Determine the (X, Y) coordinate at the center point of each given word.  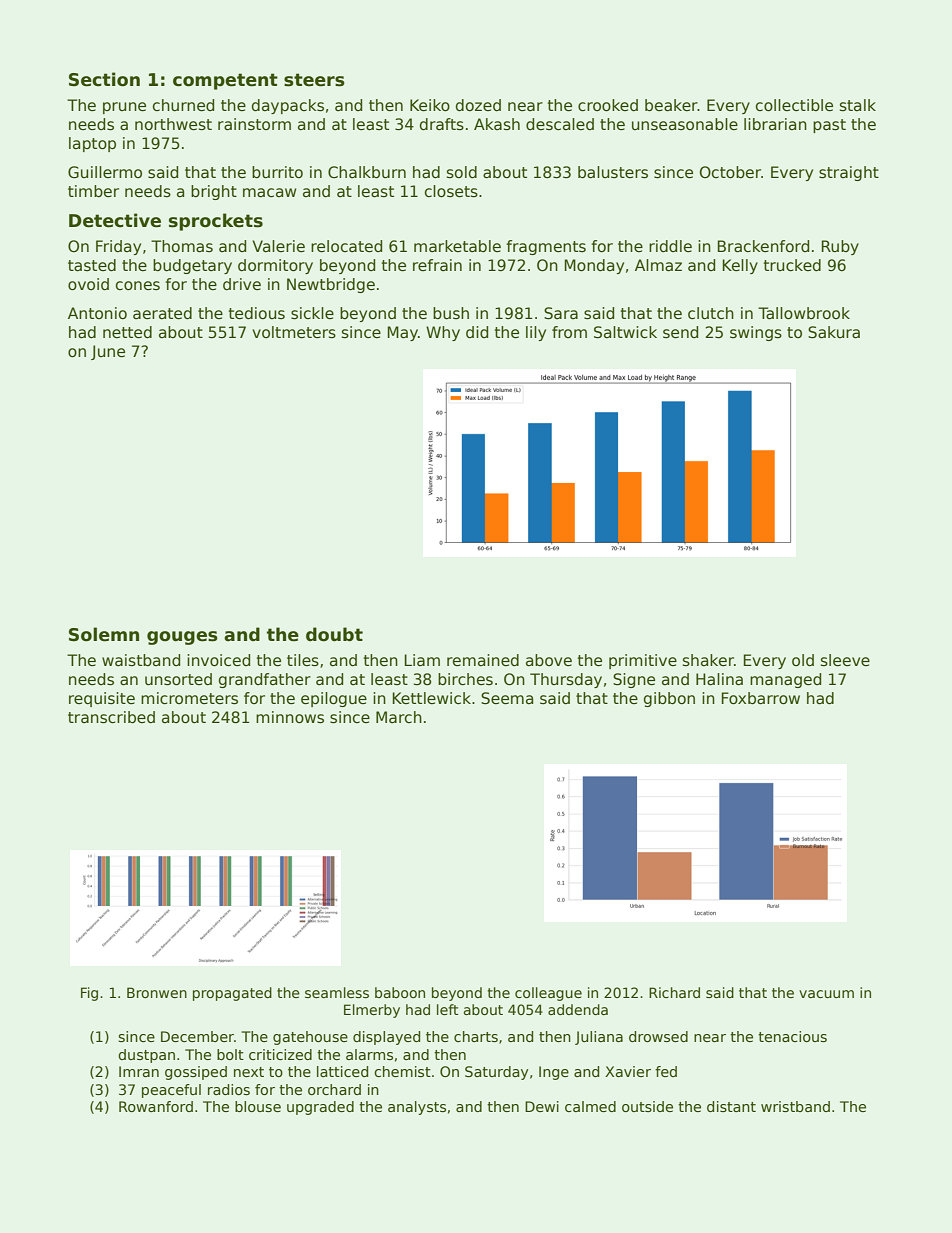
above (549, 660)
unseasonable (685, 124)
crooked (608, 105)
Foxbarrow (761, 698)
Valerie (278, 246)
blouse (258, 1106)
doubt (334, 634)
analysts (417, 1108)
